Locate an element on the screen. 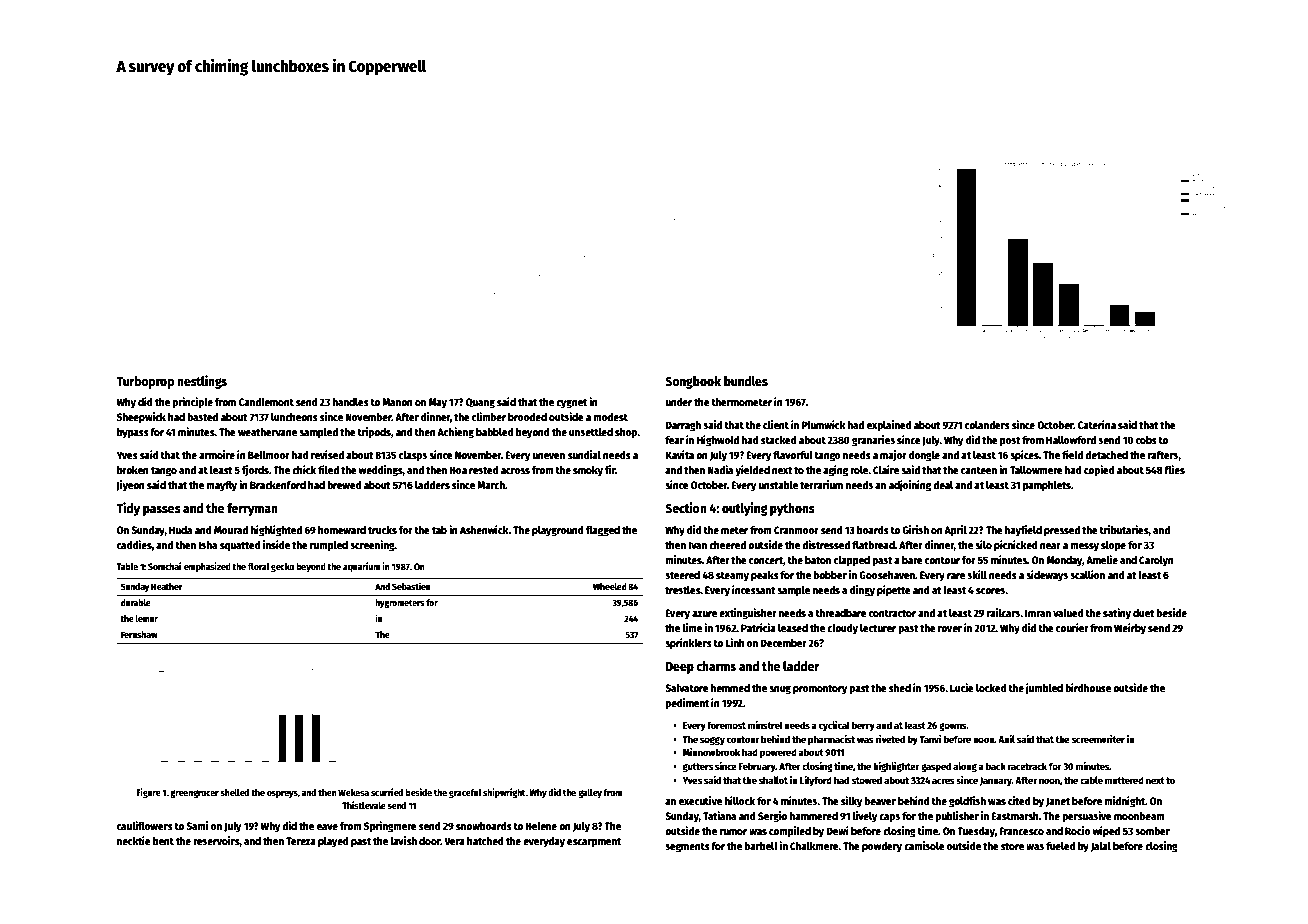 The height and width of the screenshot is (924, 1308). powdery is located at coordinates (882, 847).
